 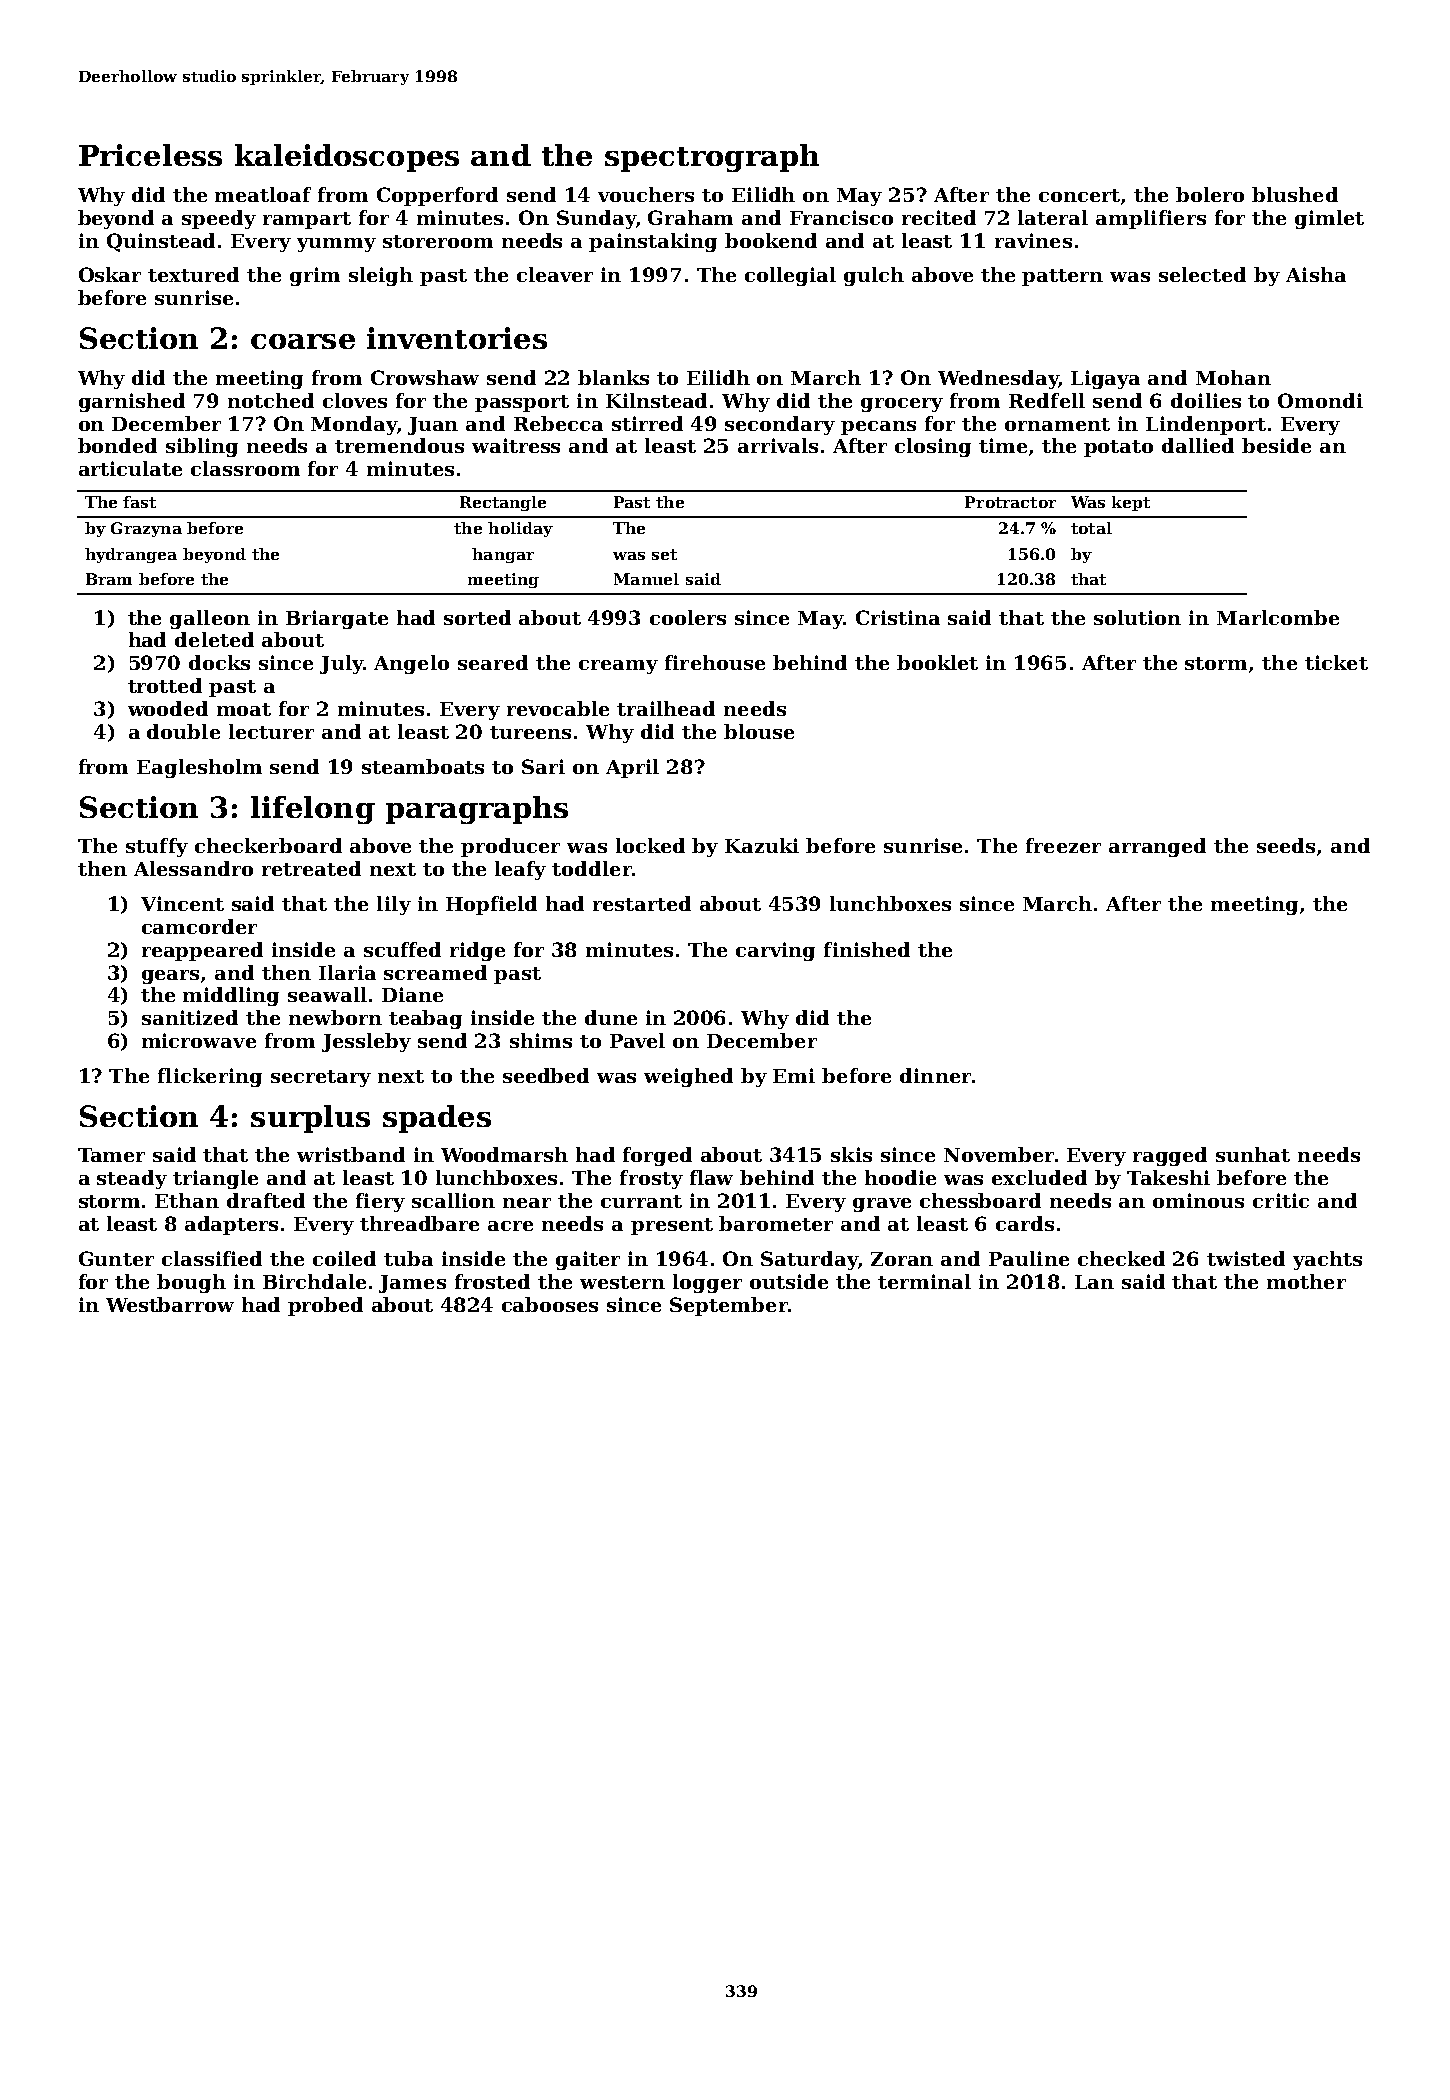 What do you see at coordinates (111, 1155) in the screenshot?
I see `Tamer` at bounding box center [111, 1155].
